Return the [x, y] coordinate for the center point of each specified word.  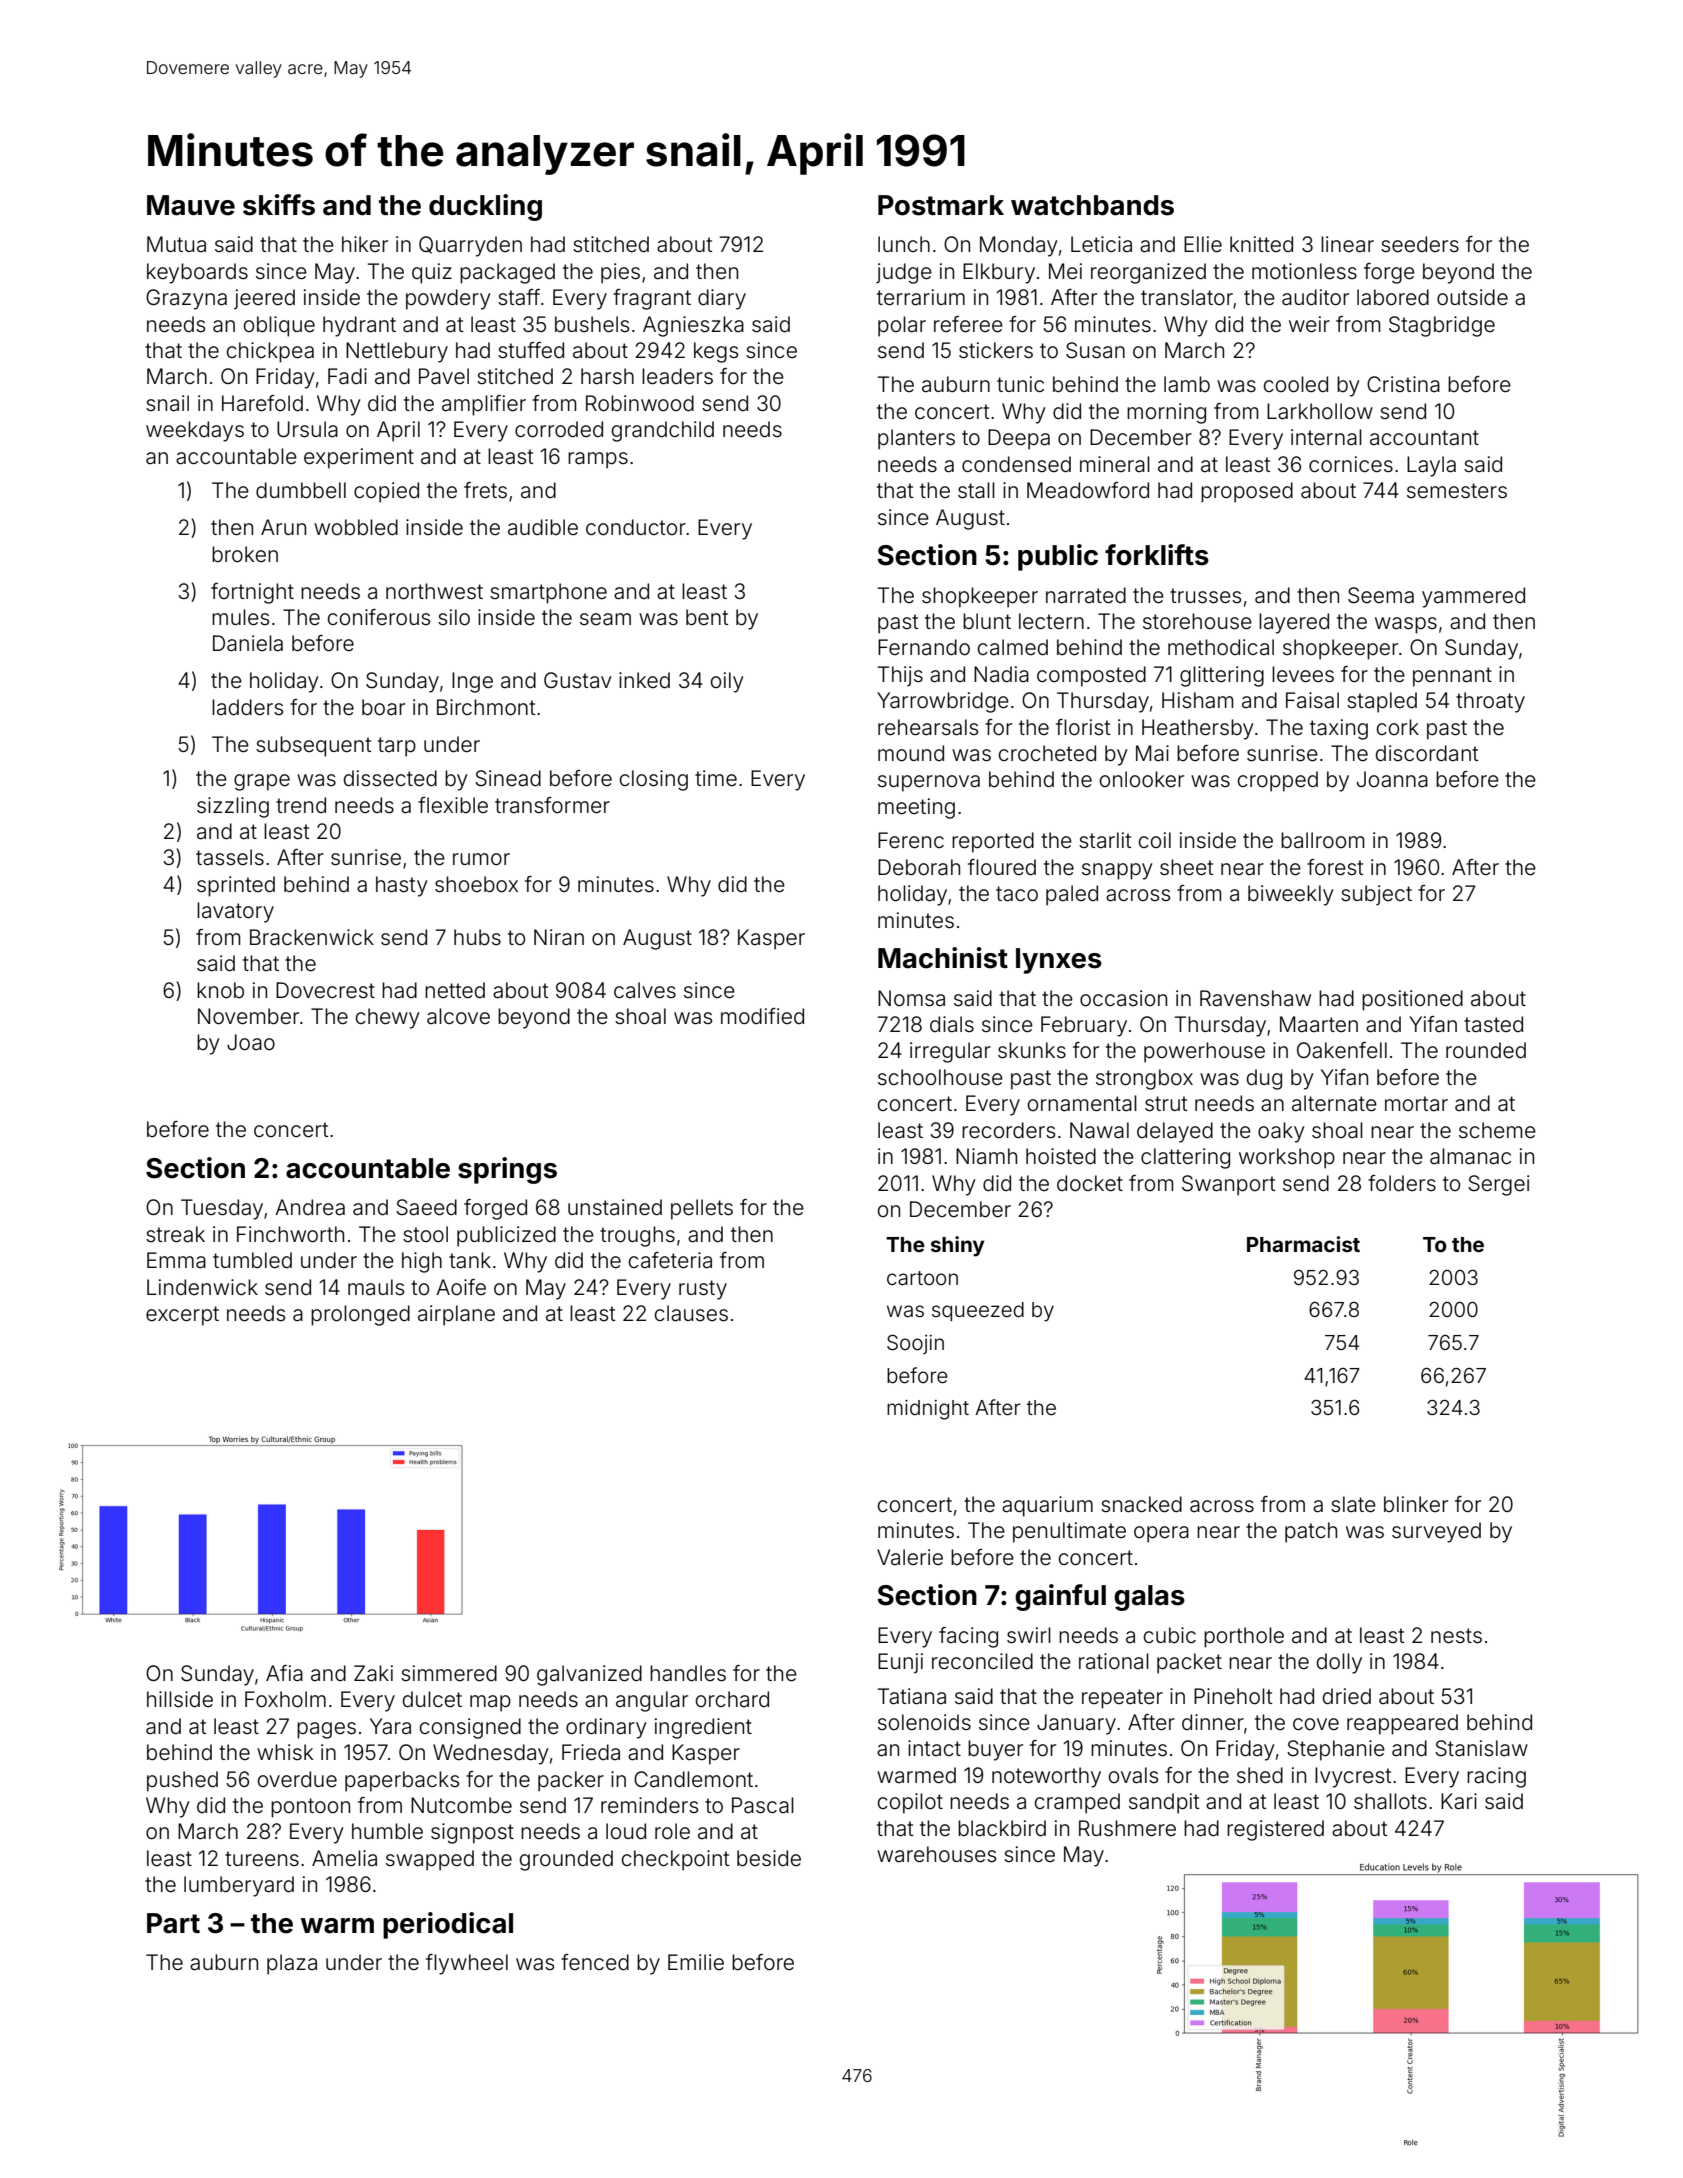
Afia [284, 1673]
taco [1017, 894]
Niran [559, 937]
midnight [928, 1410]
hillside [180, 1699]
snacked [1141, 1504]
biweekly [1291, 895]
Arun [283, 527]
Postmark [941, 205]
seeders [1420, 244]
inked [644, 680]
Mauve [191, 205]
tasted [1493, 1024]
